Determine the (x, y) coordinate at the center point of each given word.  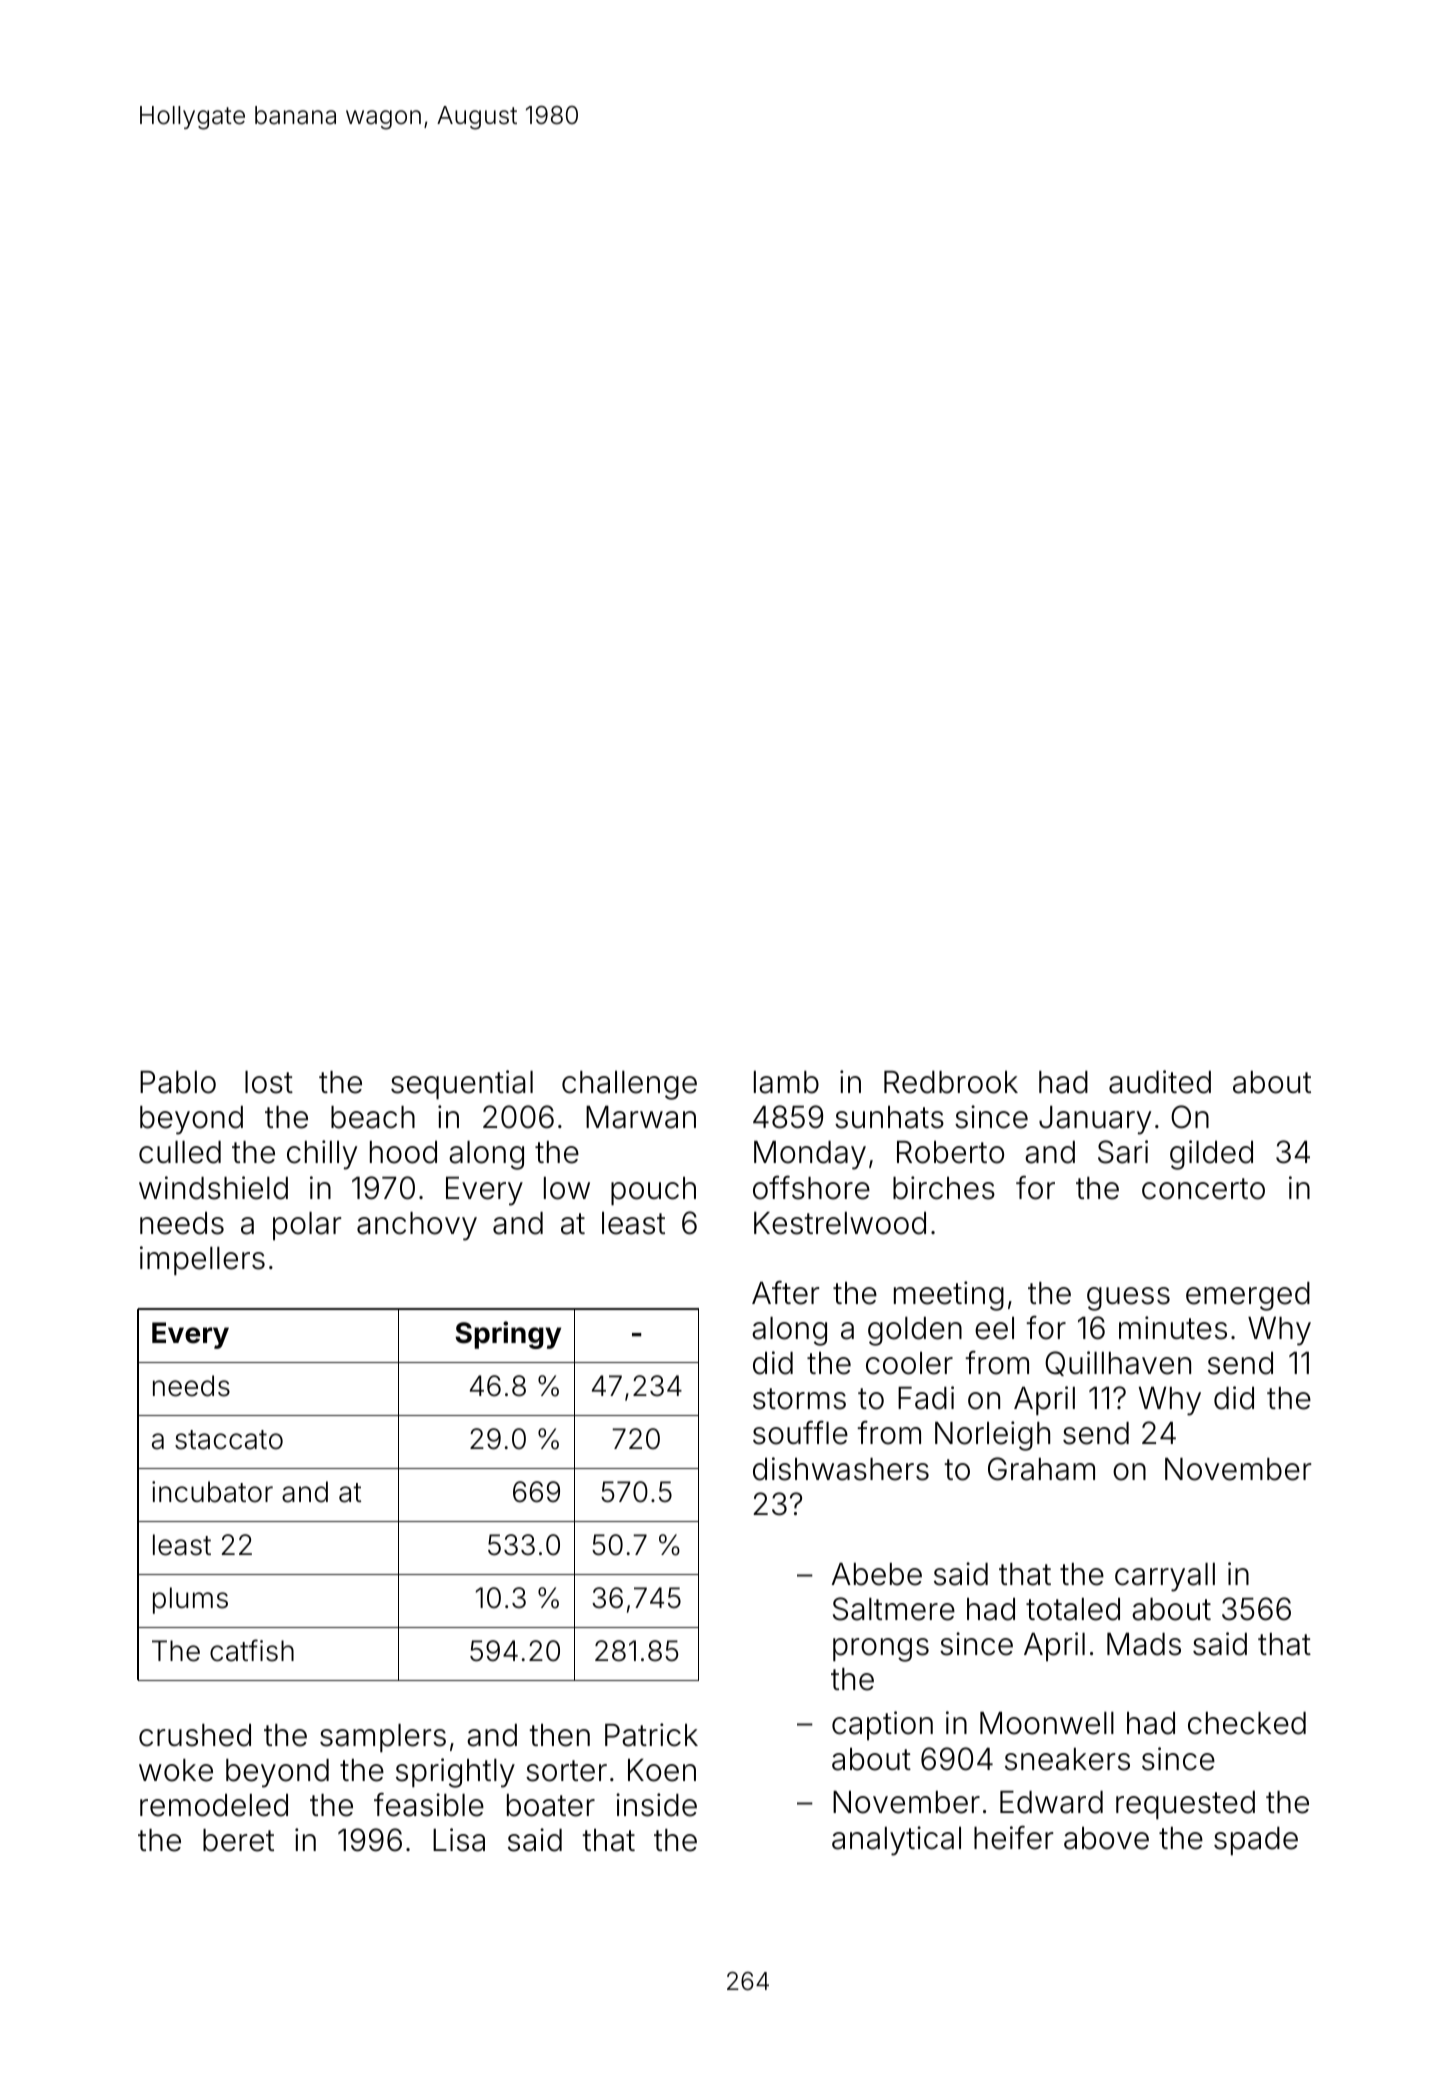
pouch (653, 1191)
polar (307, 1226)
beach (373, 1117)
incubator (212, 1492)
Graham (1041, 1469)
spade (1256, 1841)
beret (238, 1840)
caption (882, 1725)
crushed (195, 1735)
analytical (896, 1841)
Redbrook (951, 1082)
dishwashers (841, 1469)
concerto (1203, 1189)
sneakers (1067, 1759)
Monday (810, 1155)
